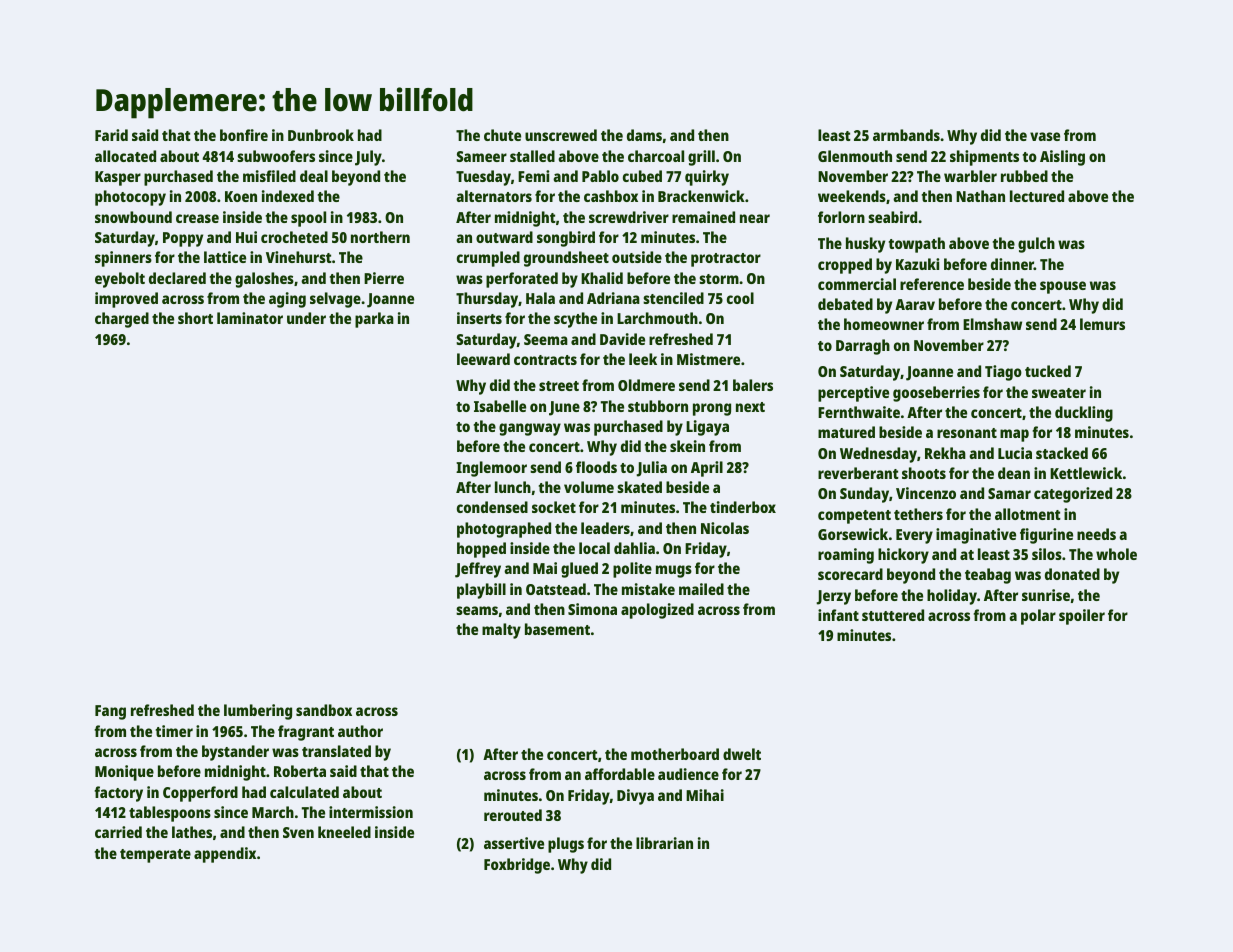 This image has width=1233, height=952. I want to click on Tuesday, so click(483, 178).
